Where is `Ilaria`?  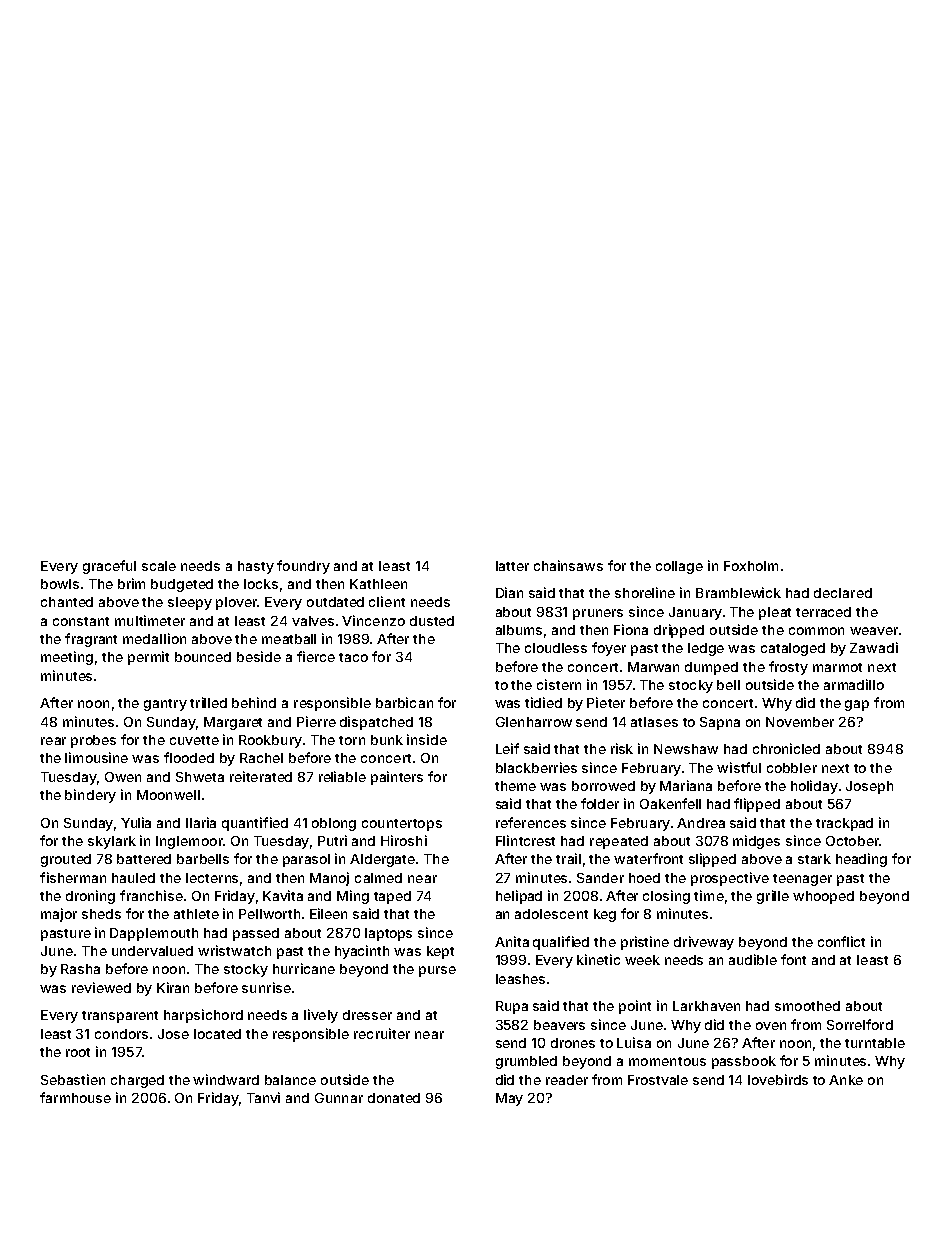 Ilaria is located at coordinates (201, 822).
